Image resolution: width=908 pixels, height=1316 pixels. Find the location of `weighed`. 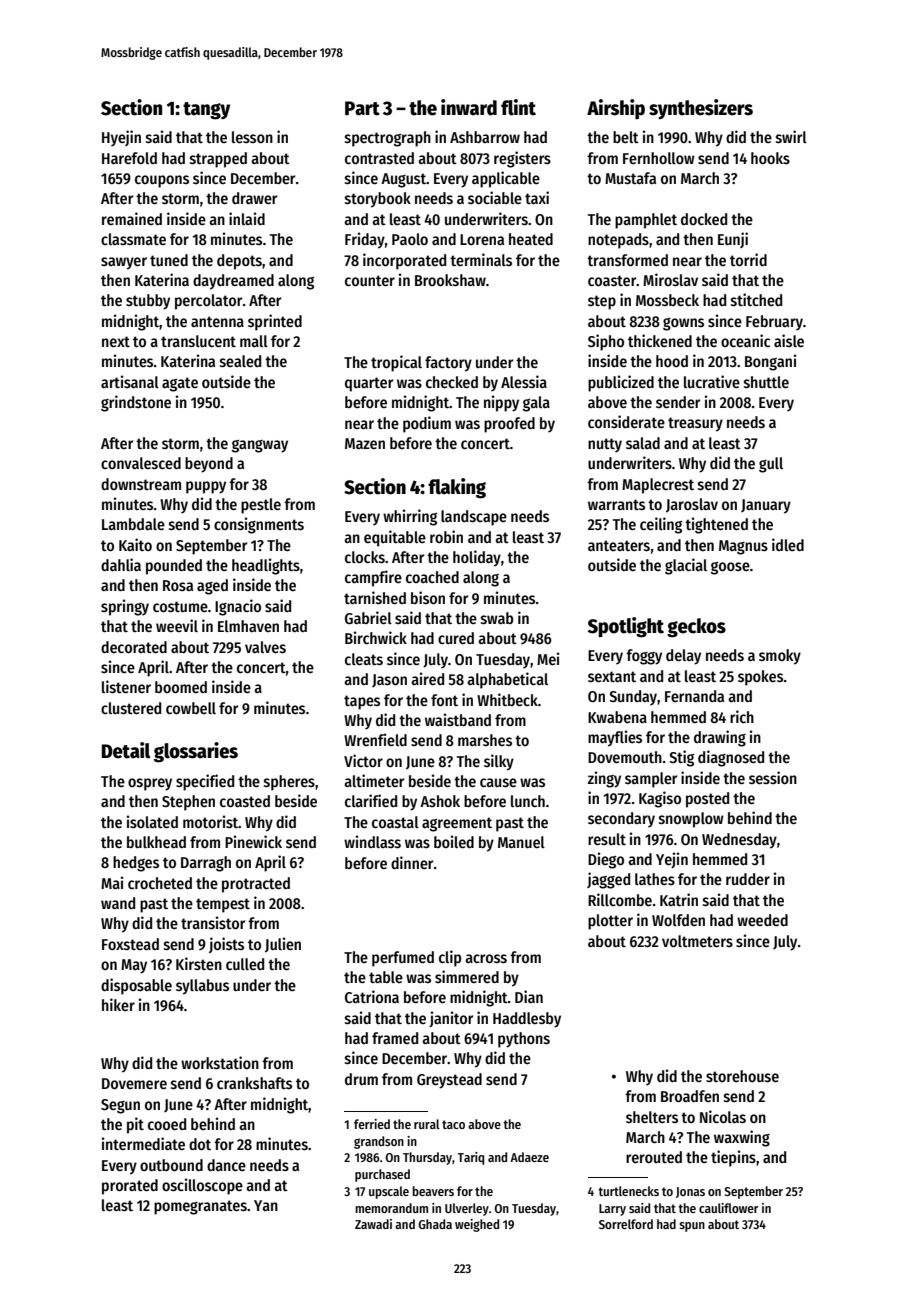

weighed is located at coordinates (477, 1225).
